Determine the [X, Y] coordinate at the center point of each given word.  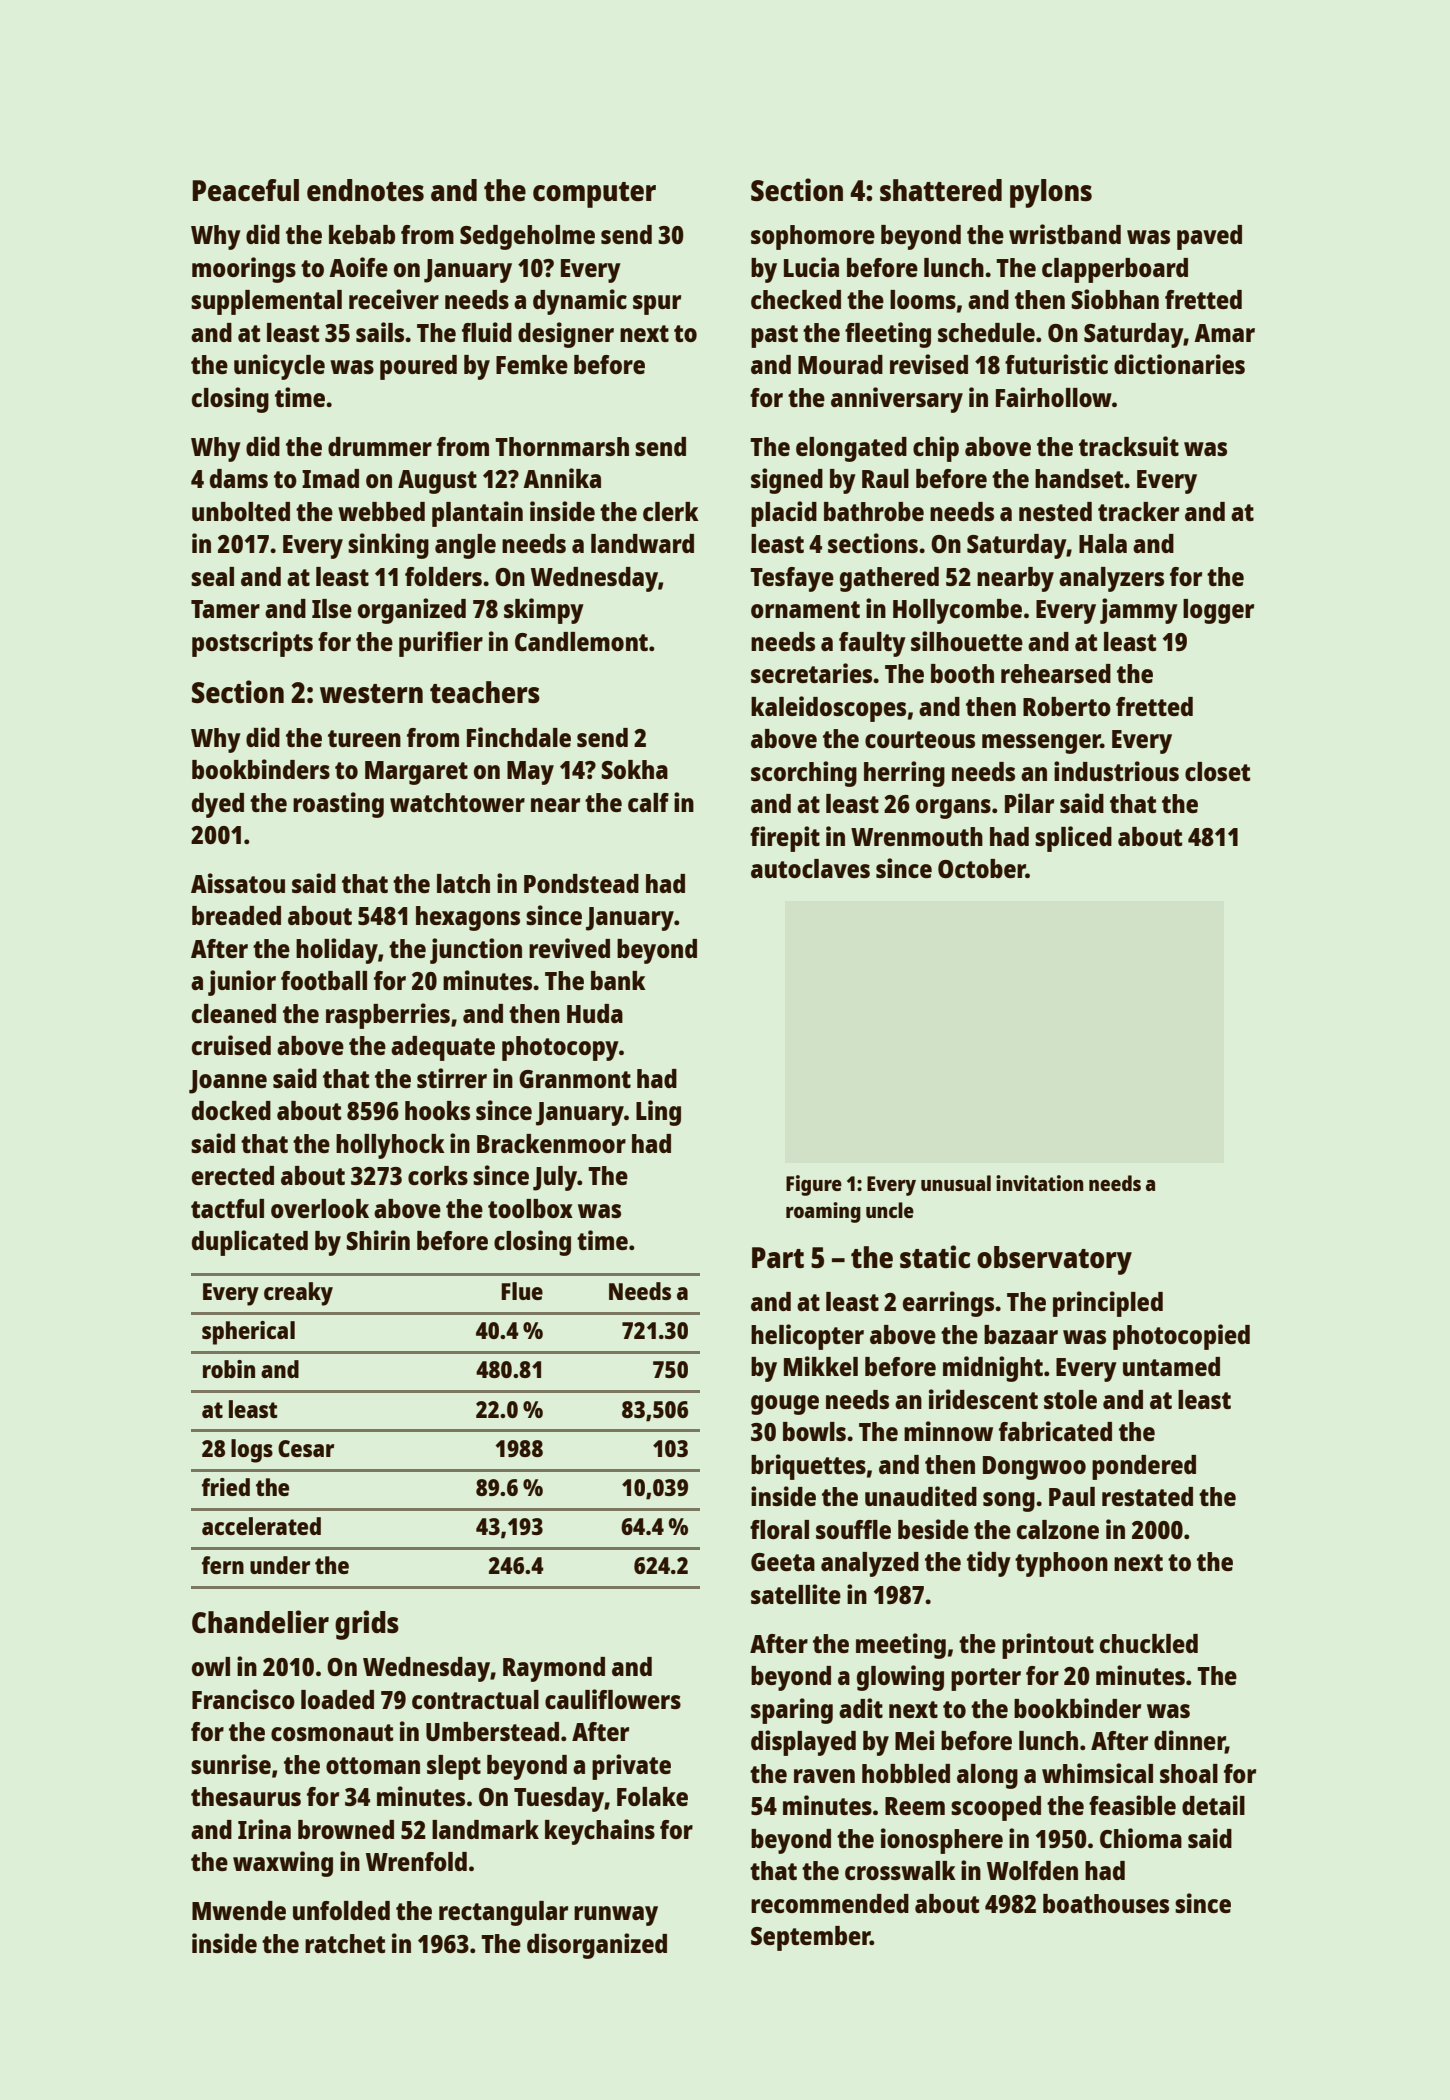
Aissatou [238, 883]
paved [1209, 237]
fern [223, 1565]
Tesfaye [792, 579]
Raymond [554, 1669]
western [371, 693]
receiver [394, 299]
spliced [1073, 839]
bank [618, 980]
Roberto [1067, 706]
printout [1048, 1646]
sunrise [231, 1764]
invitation [1040, 1183]
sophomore [813, 237]
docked [231, 1110]
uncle [890, 1210]
